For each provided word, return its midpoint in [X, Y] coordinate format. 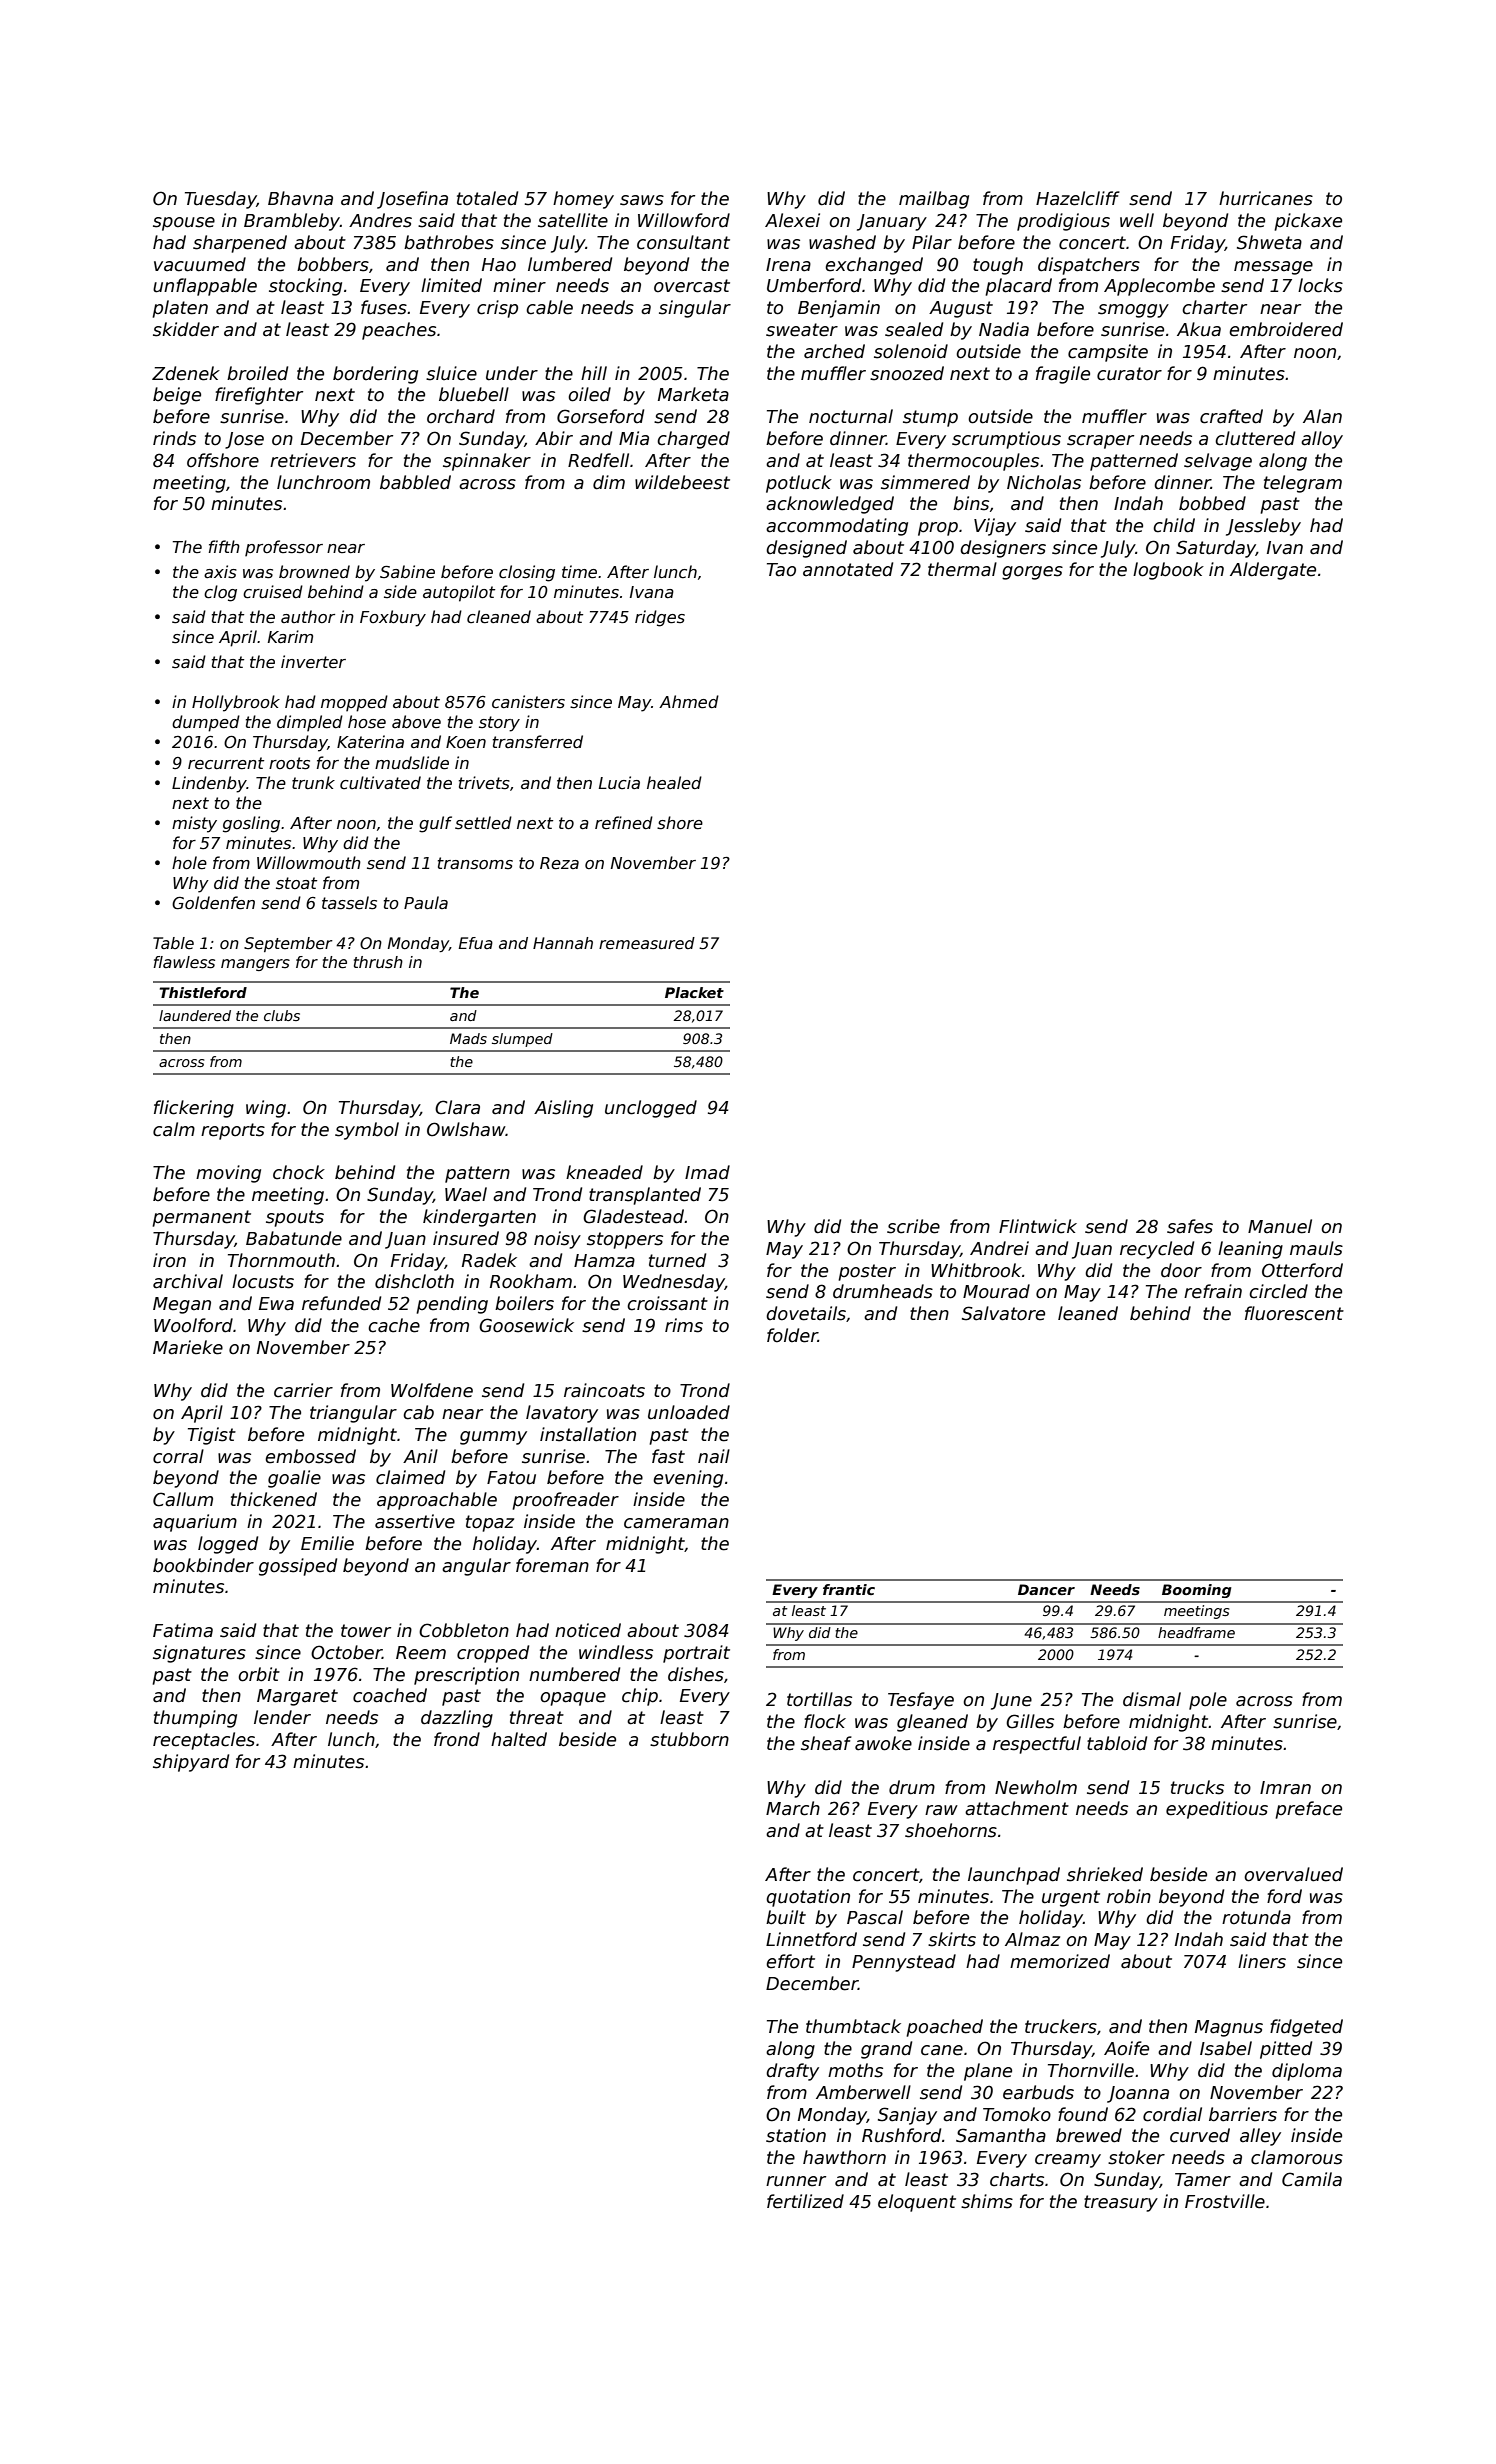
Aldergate [1273, 571]
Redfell [598, 460]
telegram [1303, 484]
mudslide [412, 763]
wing [266, 1109]
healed [674, 783]
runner [796, 2181]
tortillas [819, 1699]
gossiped [298, 1567]
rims [684, 1325]
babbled [415, 482]
